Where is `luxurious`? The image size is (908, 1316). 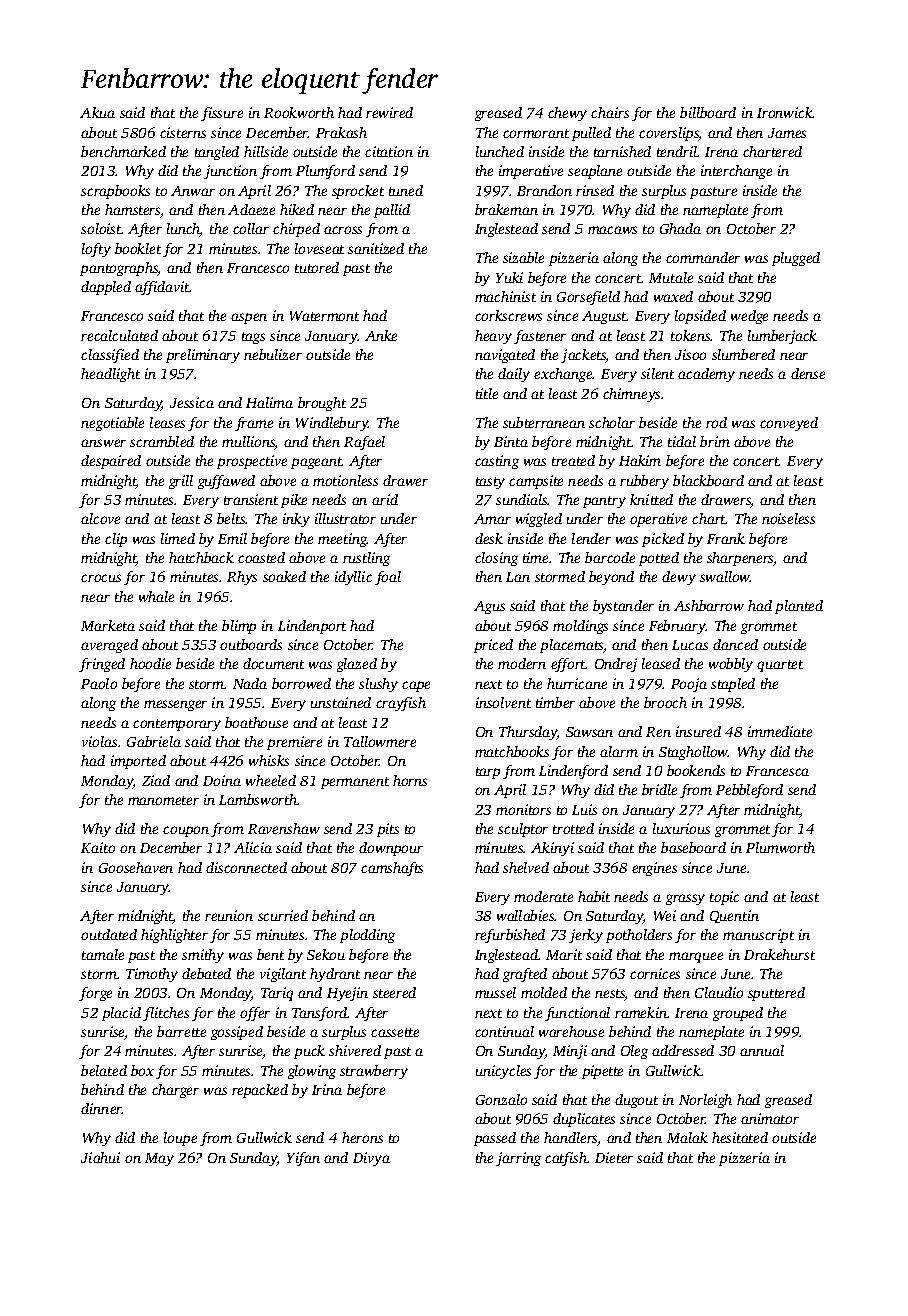
luxurious is located at coordinates (681, 828).
